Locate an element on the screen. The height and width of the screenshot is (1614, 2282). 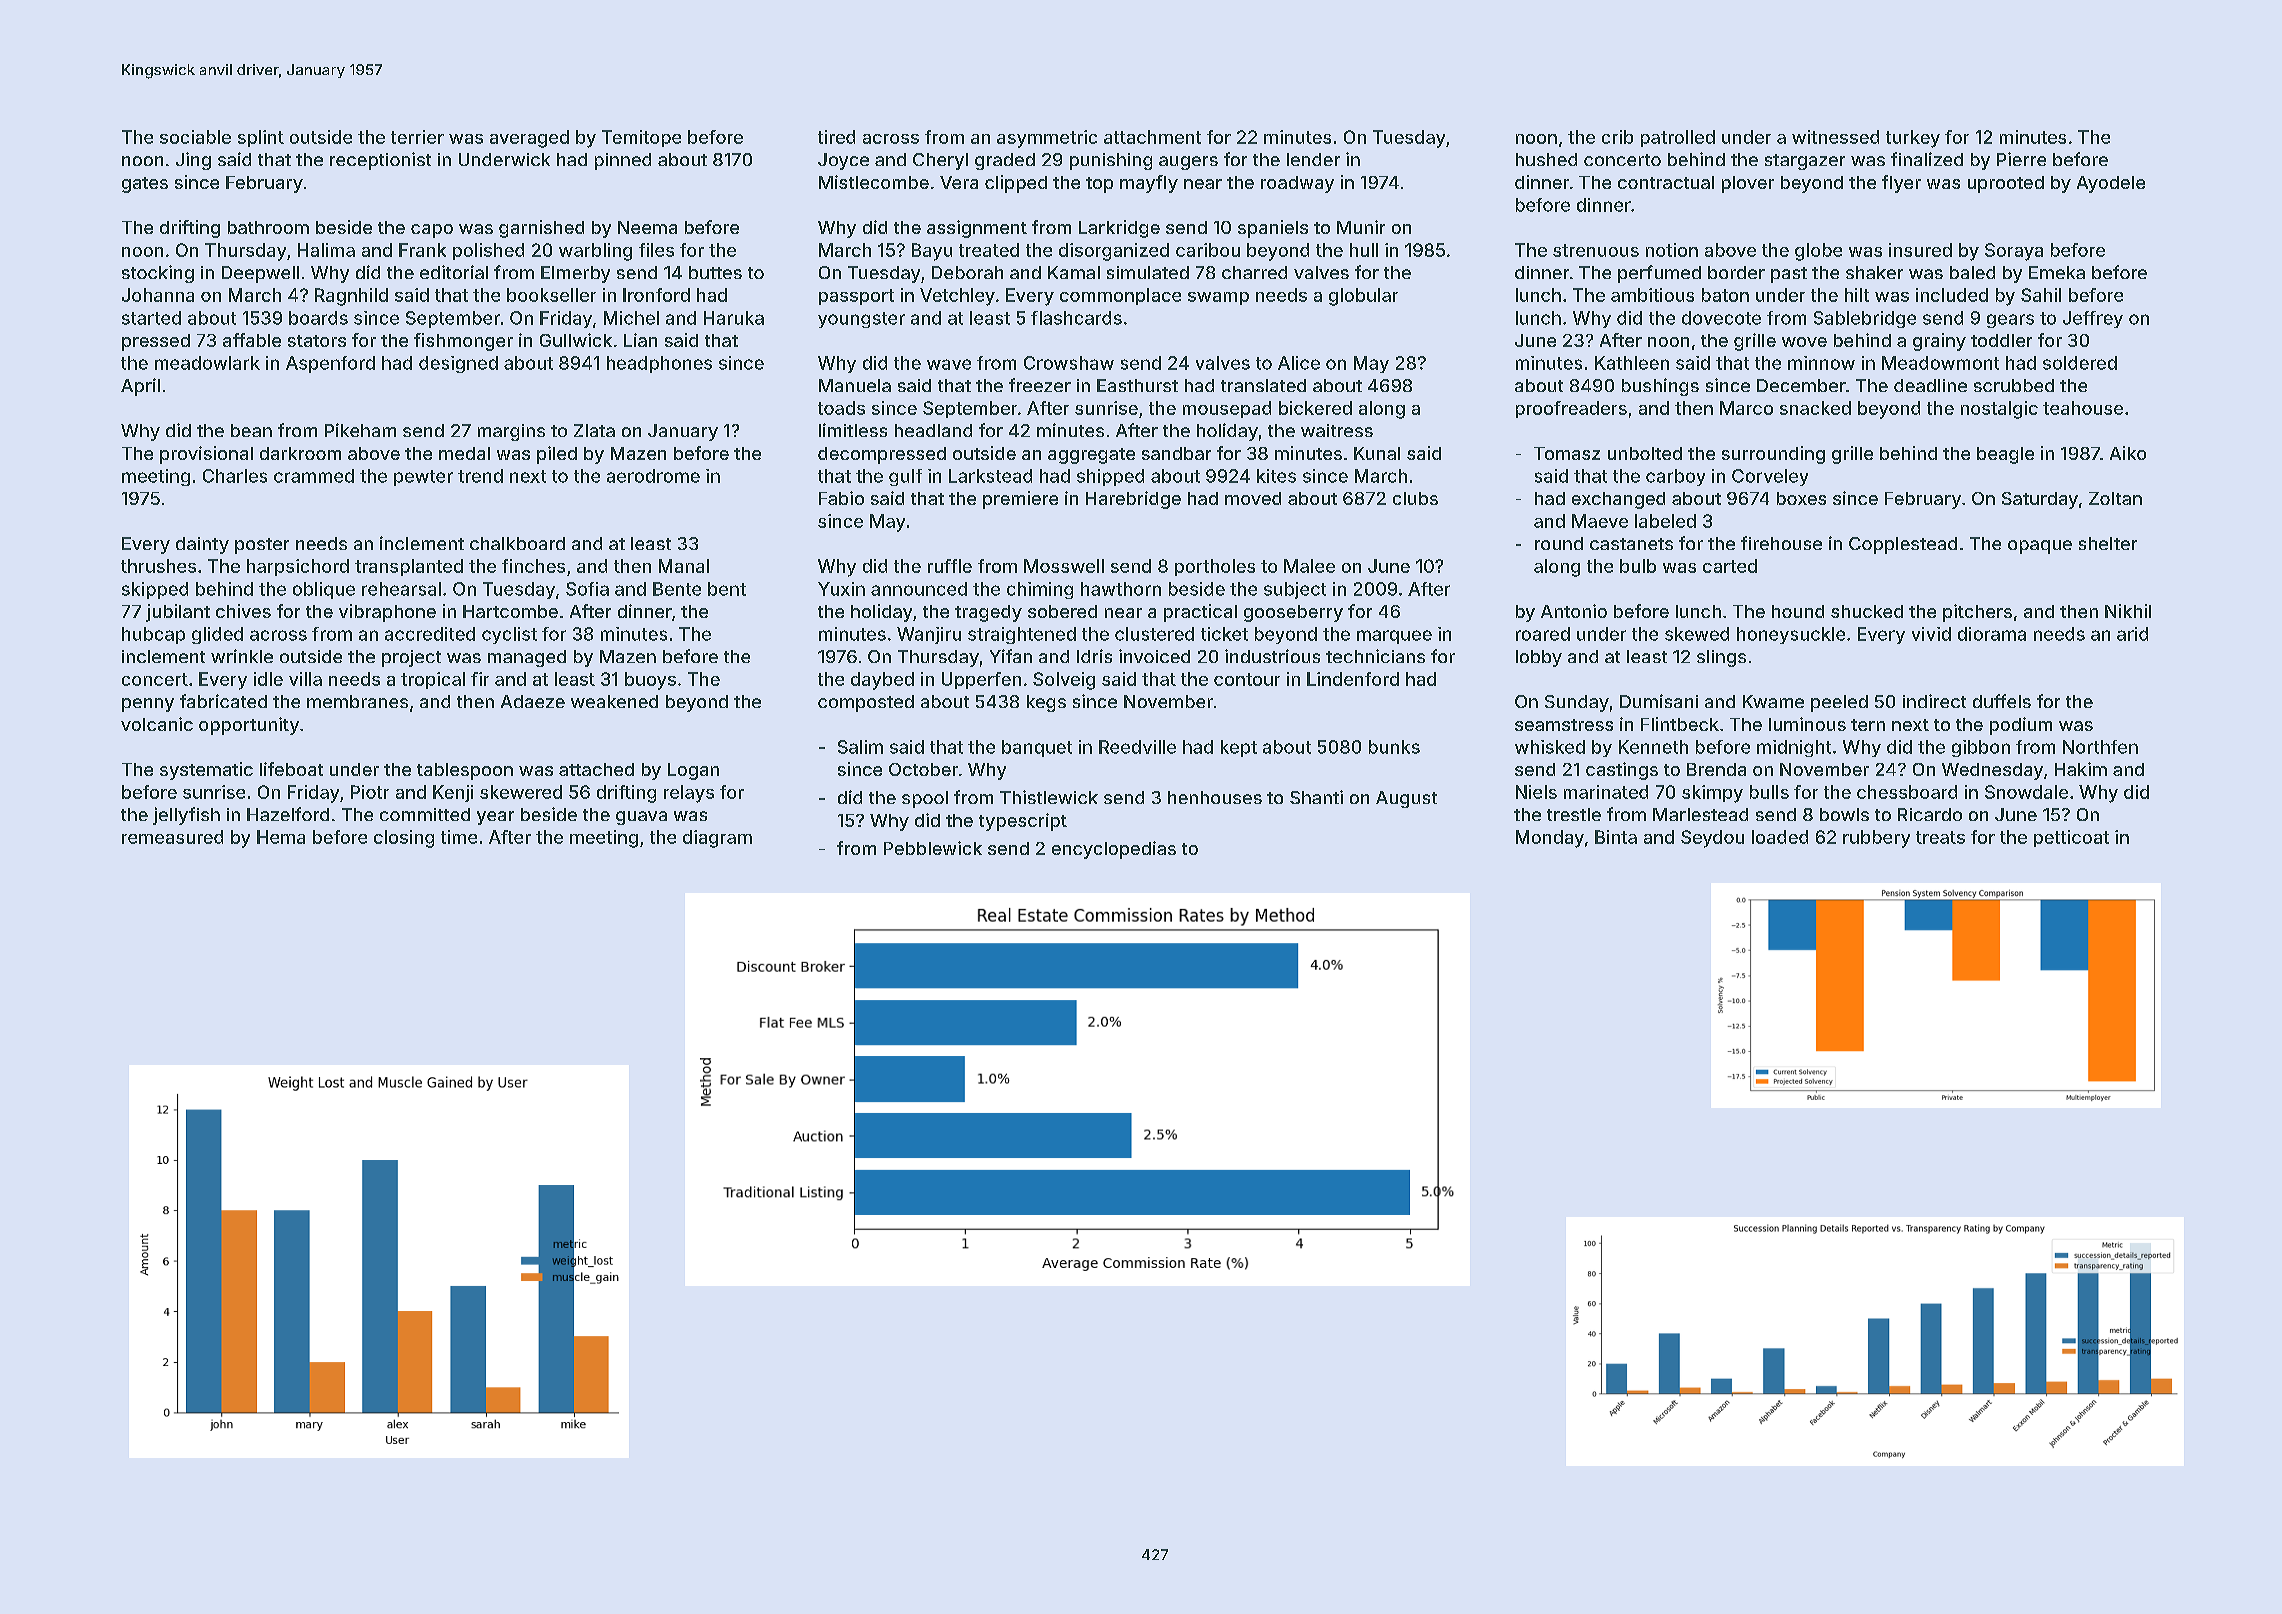
tablespoon is located at coordinates (465, 771).
